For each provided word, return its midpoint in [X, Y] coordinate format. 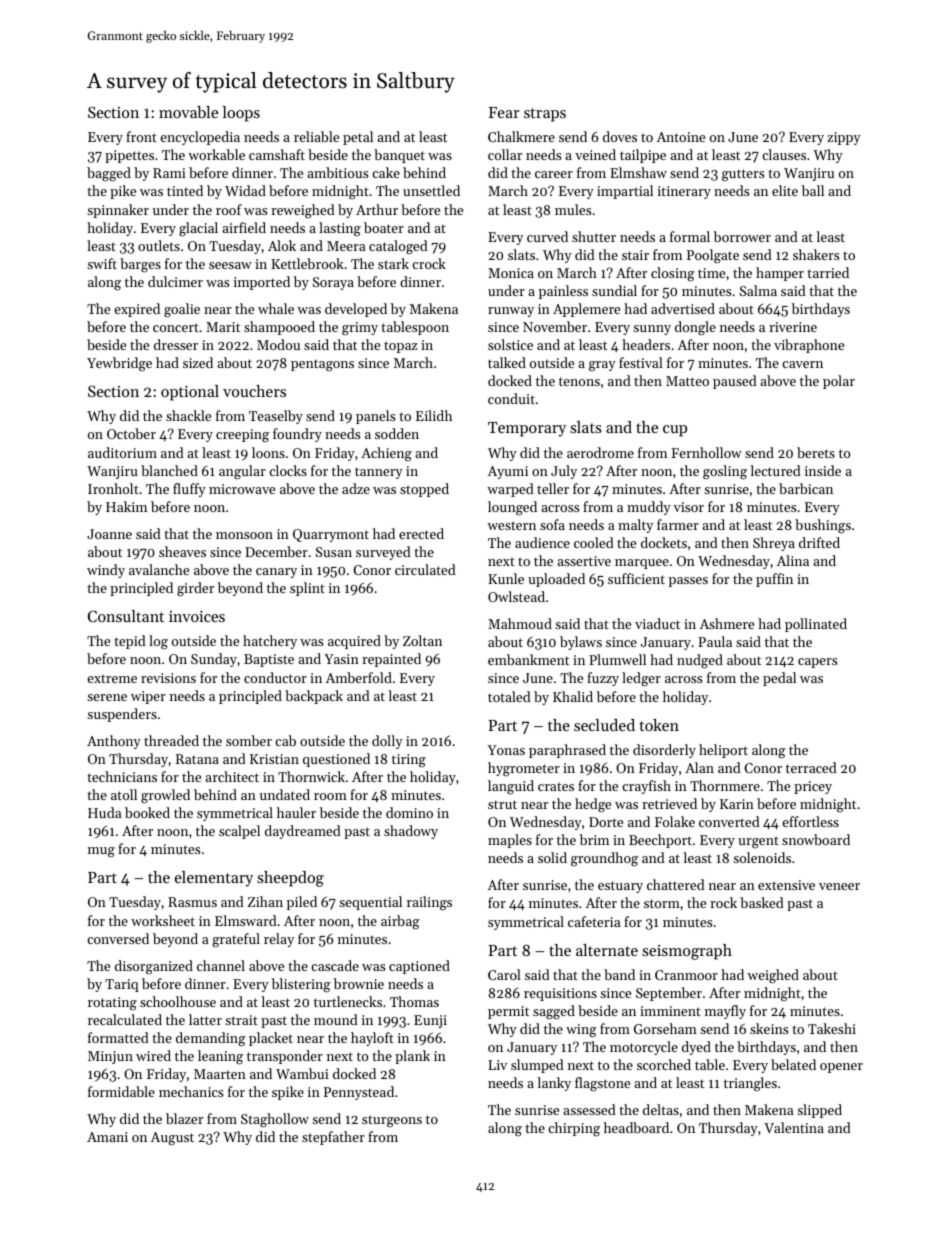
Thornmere [725, 785]
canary [276, 573]
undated [285, 794]
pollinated [816, 625]
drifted [819, 542]
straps [545, 115]
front [141, 136]
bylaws [581, 643]
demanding [210, 1039]
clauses [784, 154]
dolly [387, 742]
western [511, 525]
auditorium [122, 452]
